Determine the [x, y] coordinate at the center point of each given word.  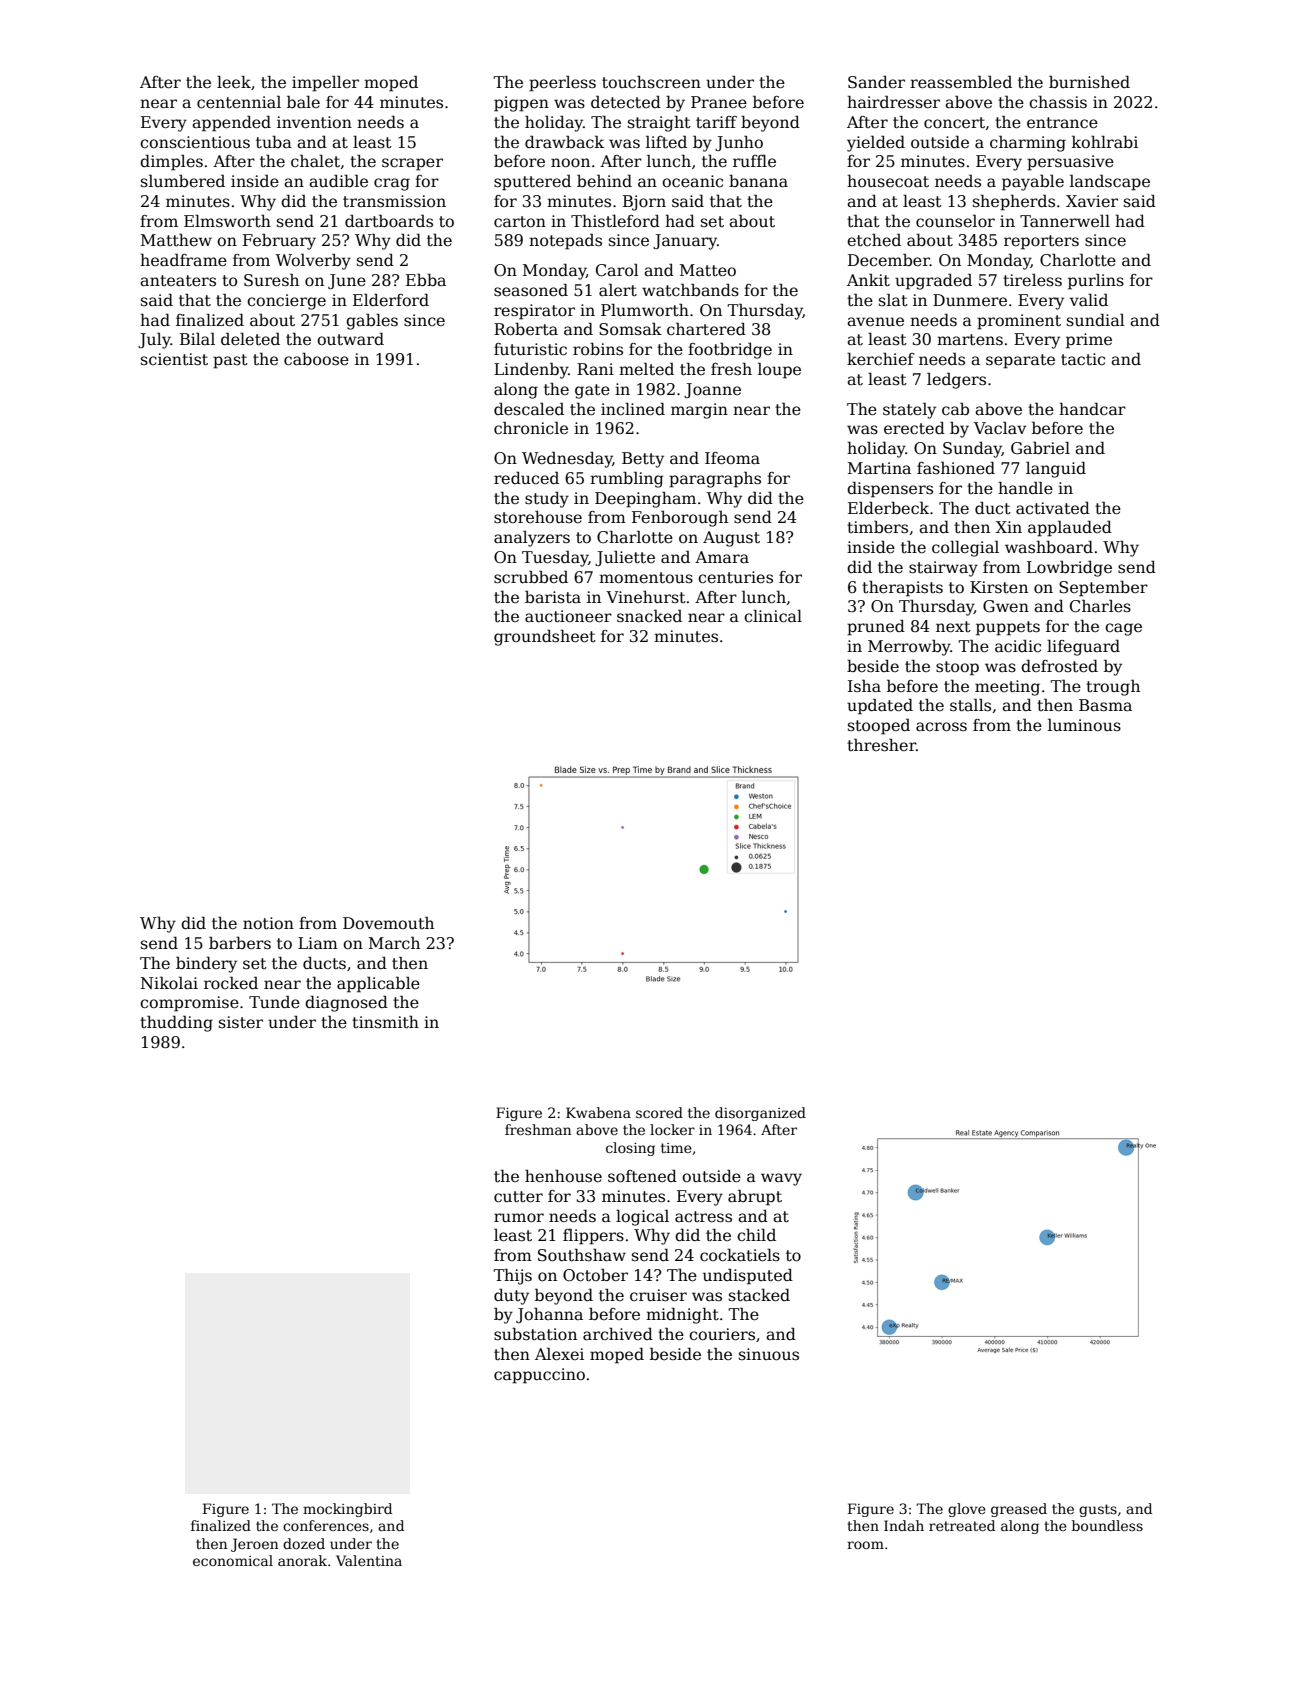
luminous [1084, 725]
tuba [274, 142]
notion [268, 923]
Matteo [708, 270]
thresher [881, 744]
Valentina [369, 1560]
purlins [1096, 281]
